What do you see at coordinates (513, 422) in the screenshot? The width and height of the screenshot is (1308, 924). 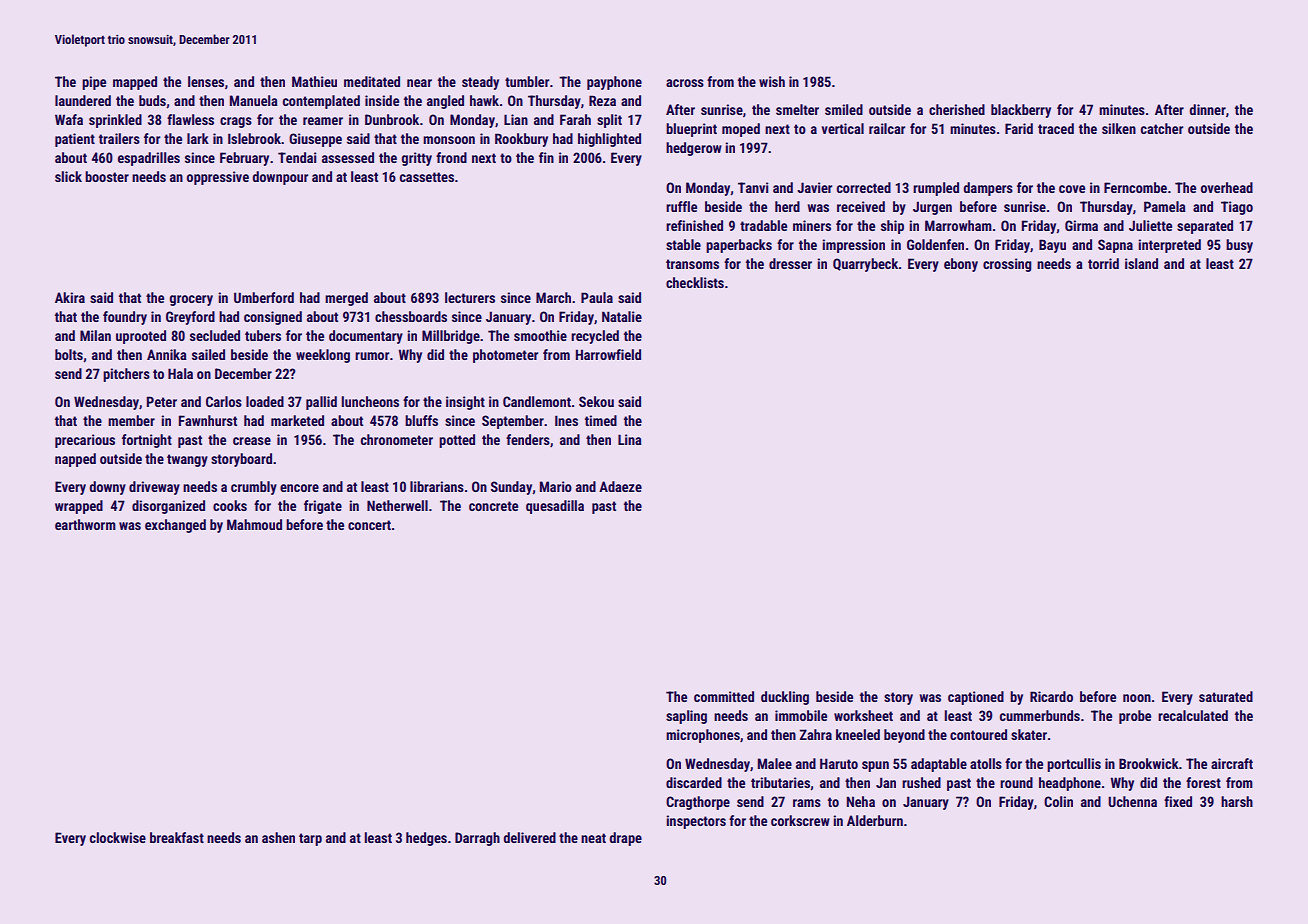 I see `September` at bounding box center [513, 422].
